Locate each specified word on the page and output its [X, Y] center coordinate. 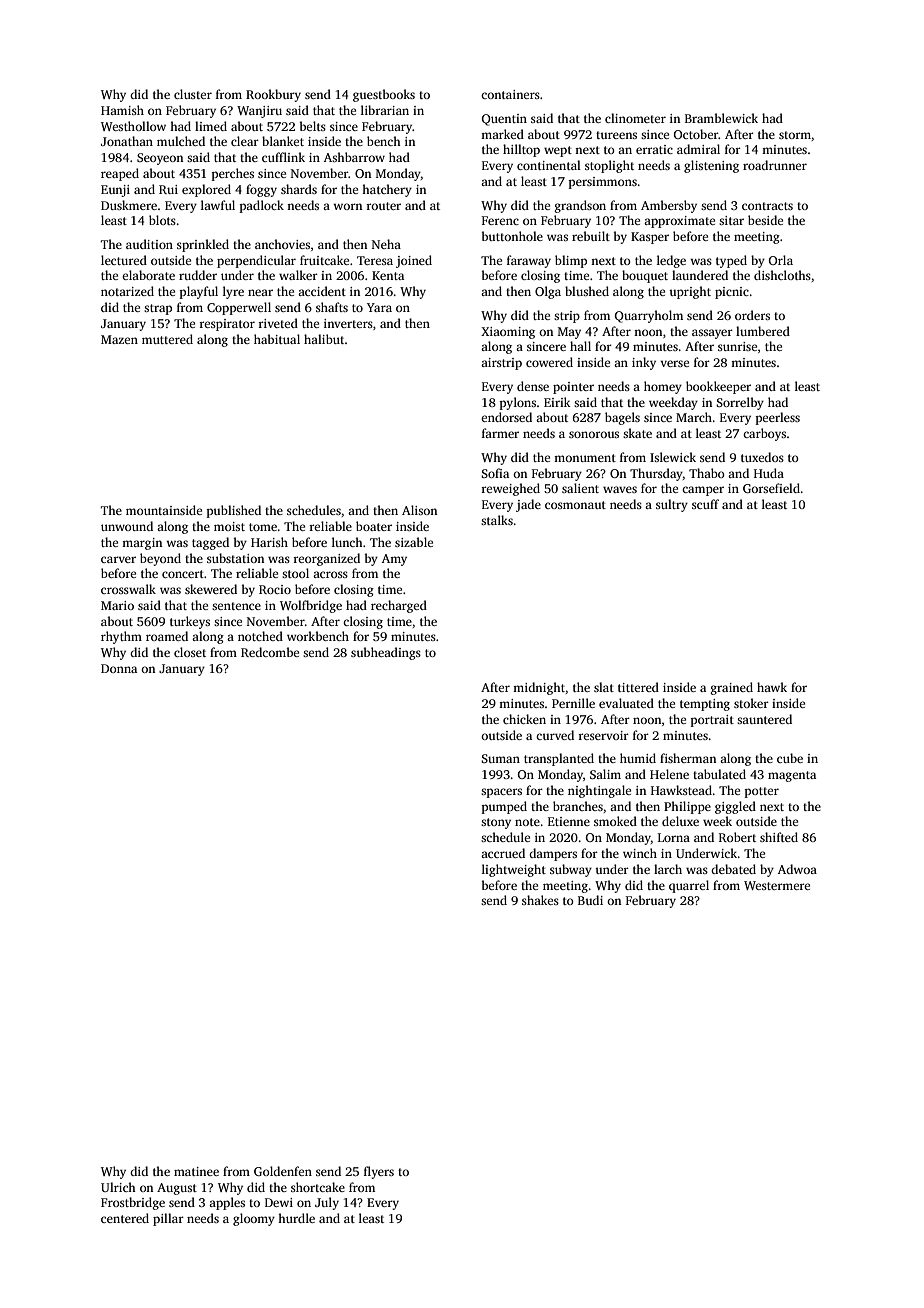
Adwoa [797, 869]
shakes [540, 900]
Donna [119, 668]
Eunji [115, 191]
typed [731, 261]
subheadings [386, 653]
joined [414, 261]
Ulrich [118, 1187]
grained [732, 688]
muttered [167, 339]
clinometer [635, 118]
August [177, 1189]
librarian [385, 110]
